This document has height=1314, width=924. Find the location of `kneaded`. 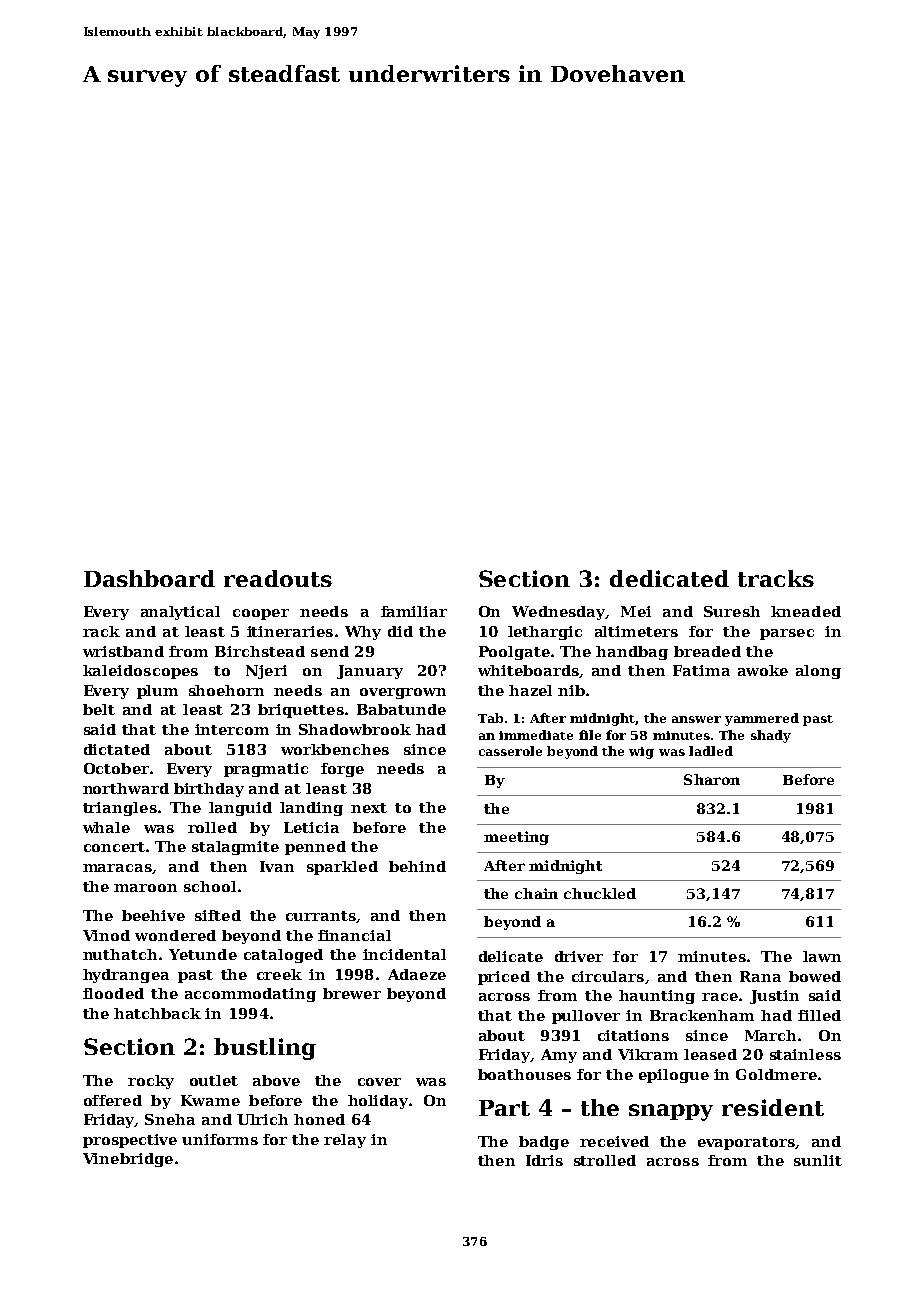

kneaded is located at coordinates (806, 611).
